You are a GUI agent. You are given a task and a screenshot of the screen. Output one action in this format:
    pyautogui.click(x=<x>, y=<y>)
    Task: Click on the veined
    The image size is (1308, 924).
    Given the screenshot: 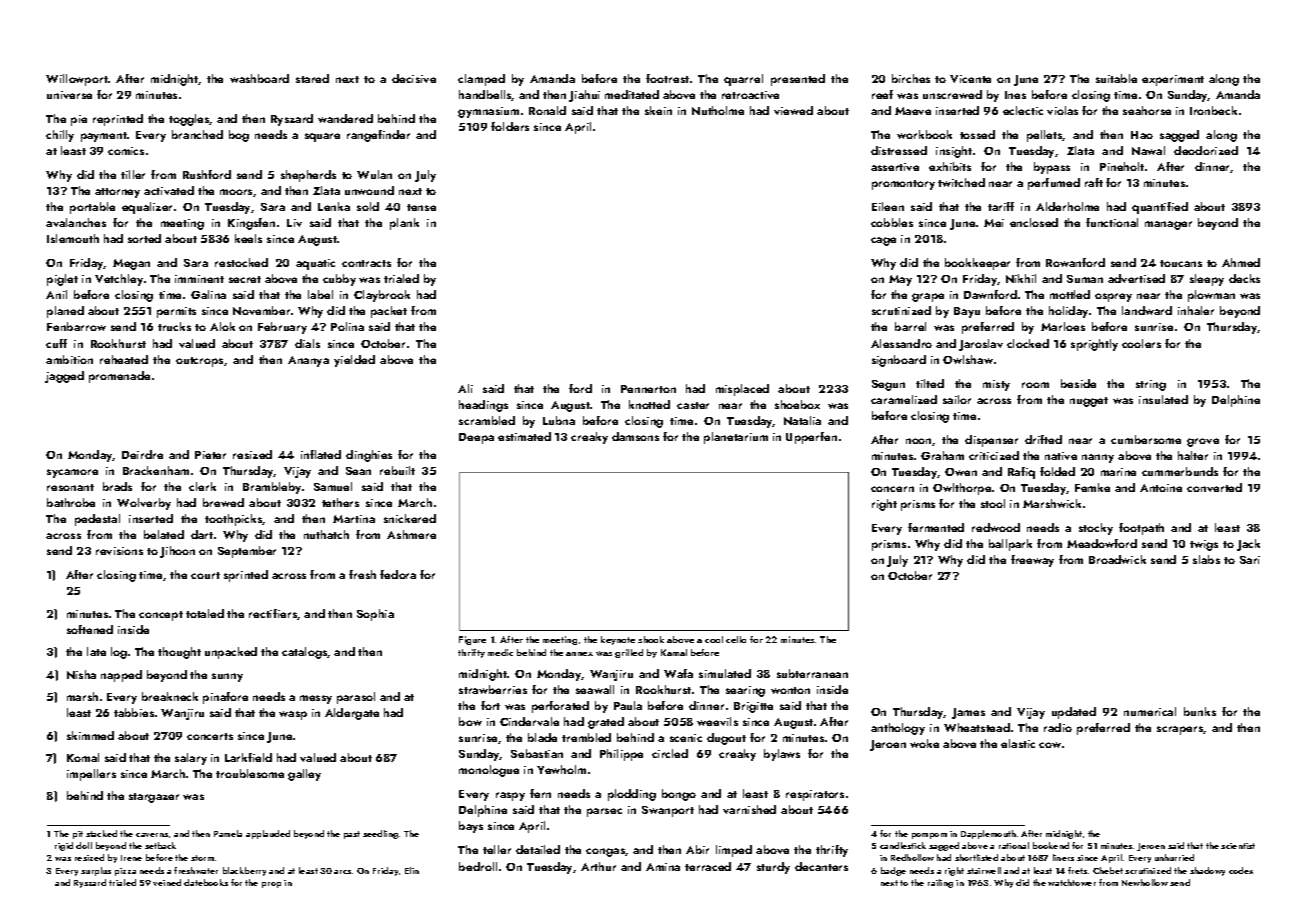 What is the action you would take?
    pyautogui.click(x=167, y=882)
